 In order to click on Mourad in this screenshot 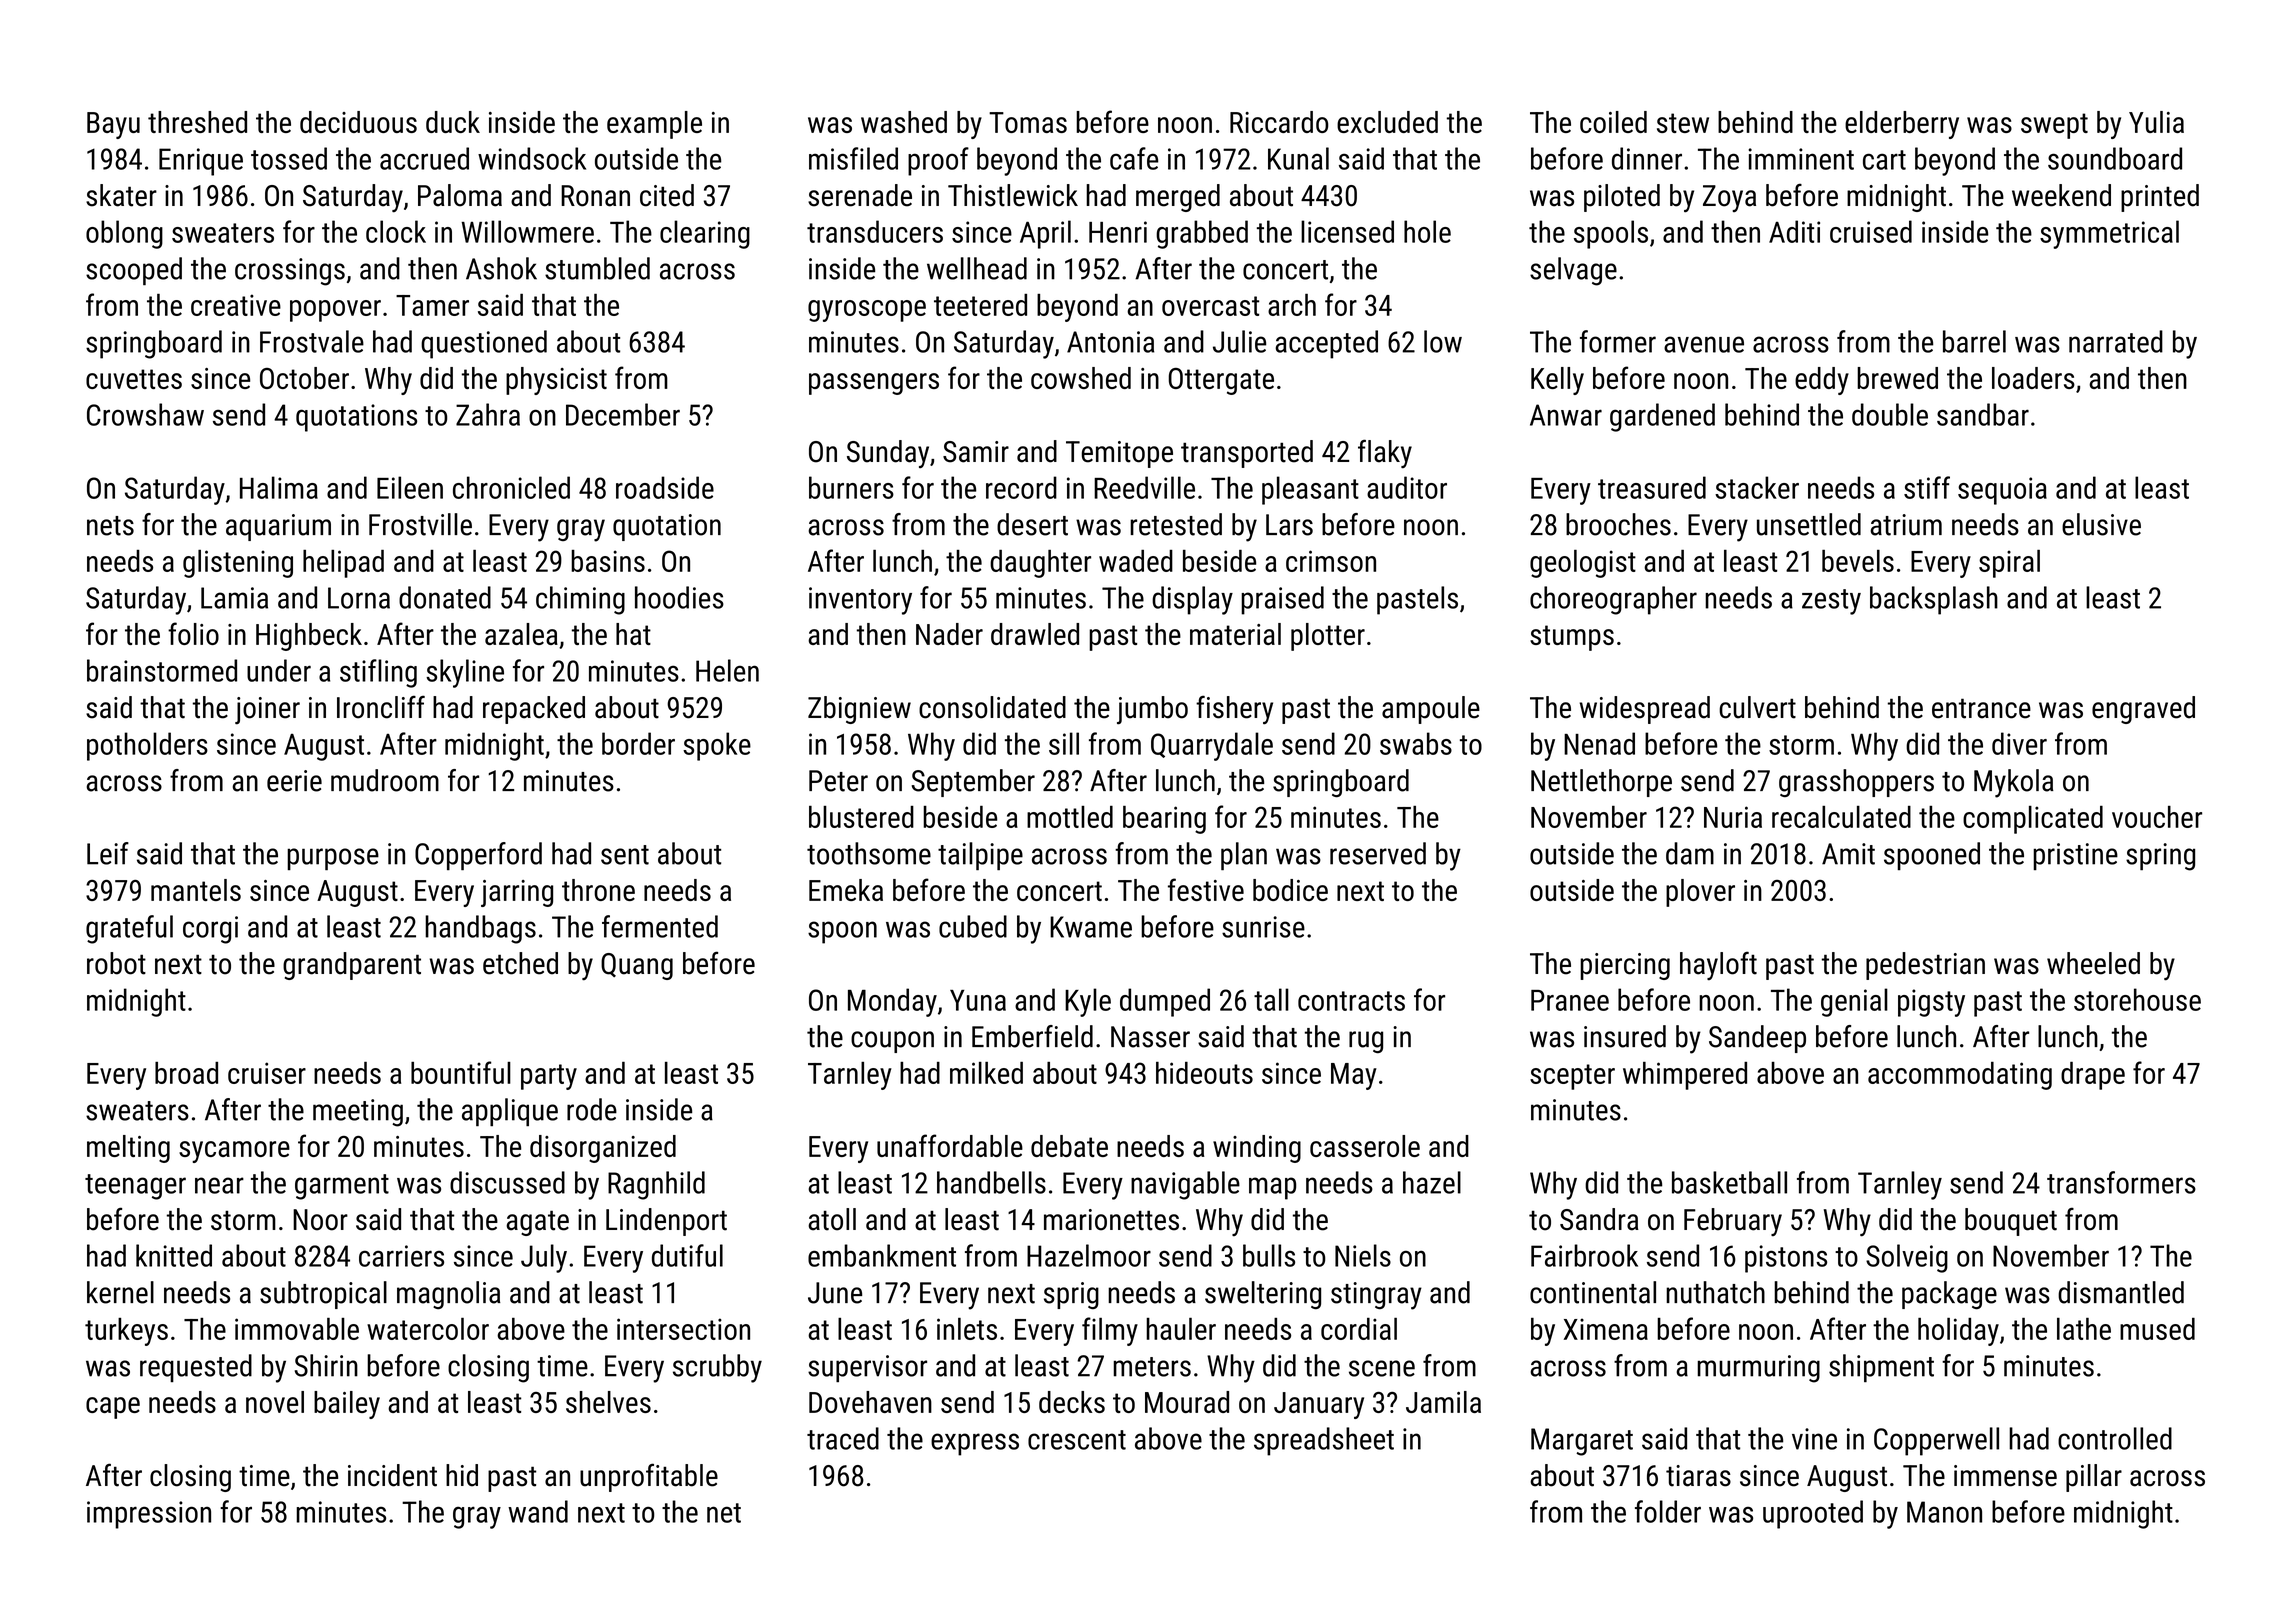, I will do `click(1187, 1402)`.
